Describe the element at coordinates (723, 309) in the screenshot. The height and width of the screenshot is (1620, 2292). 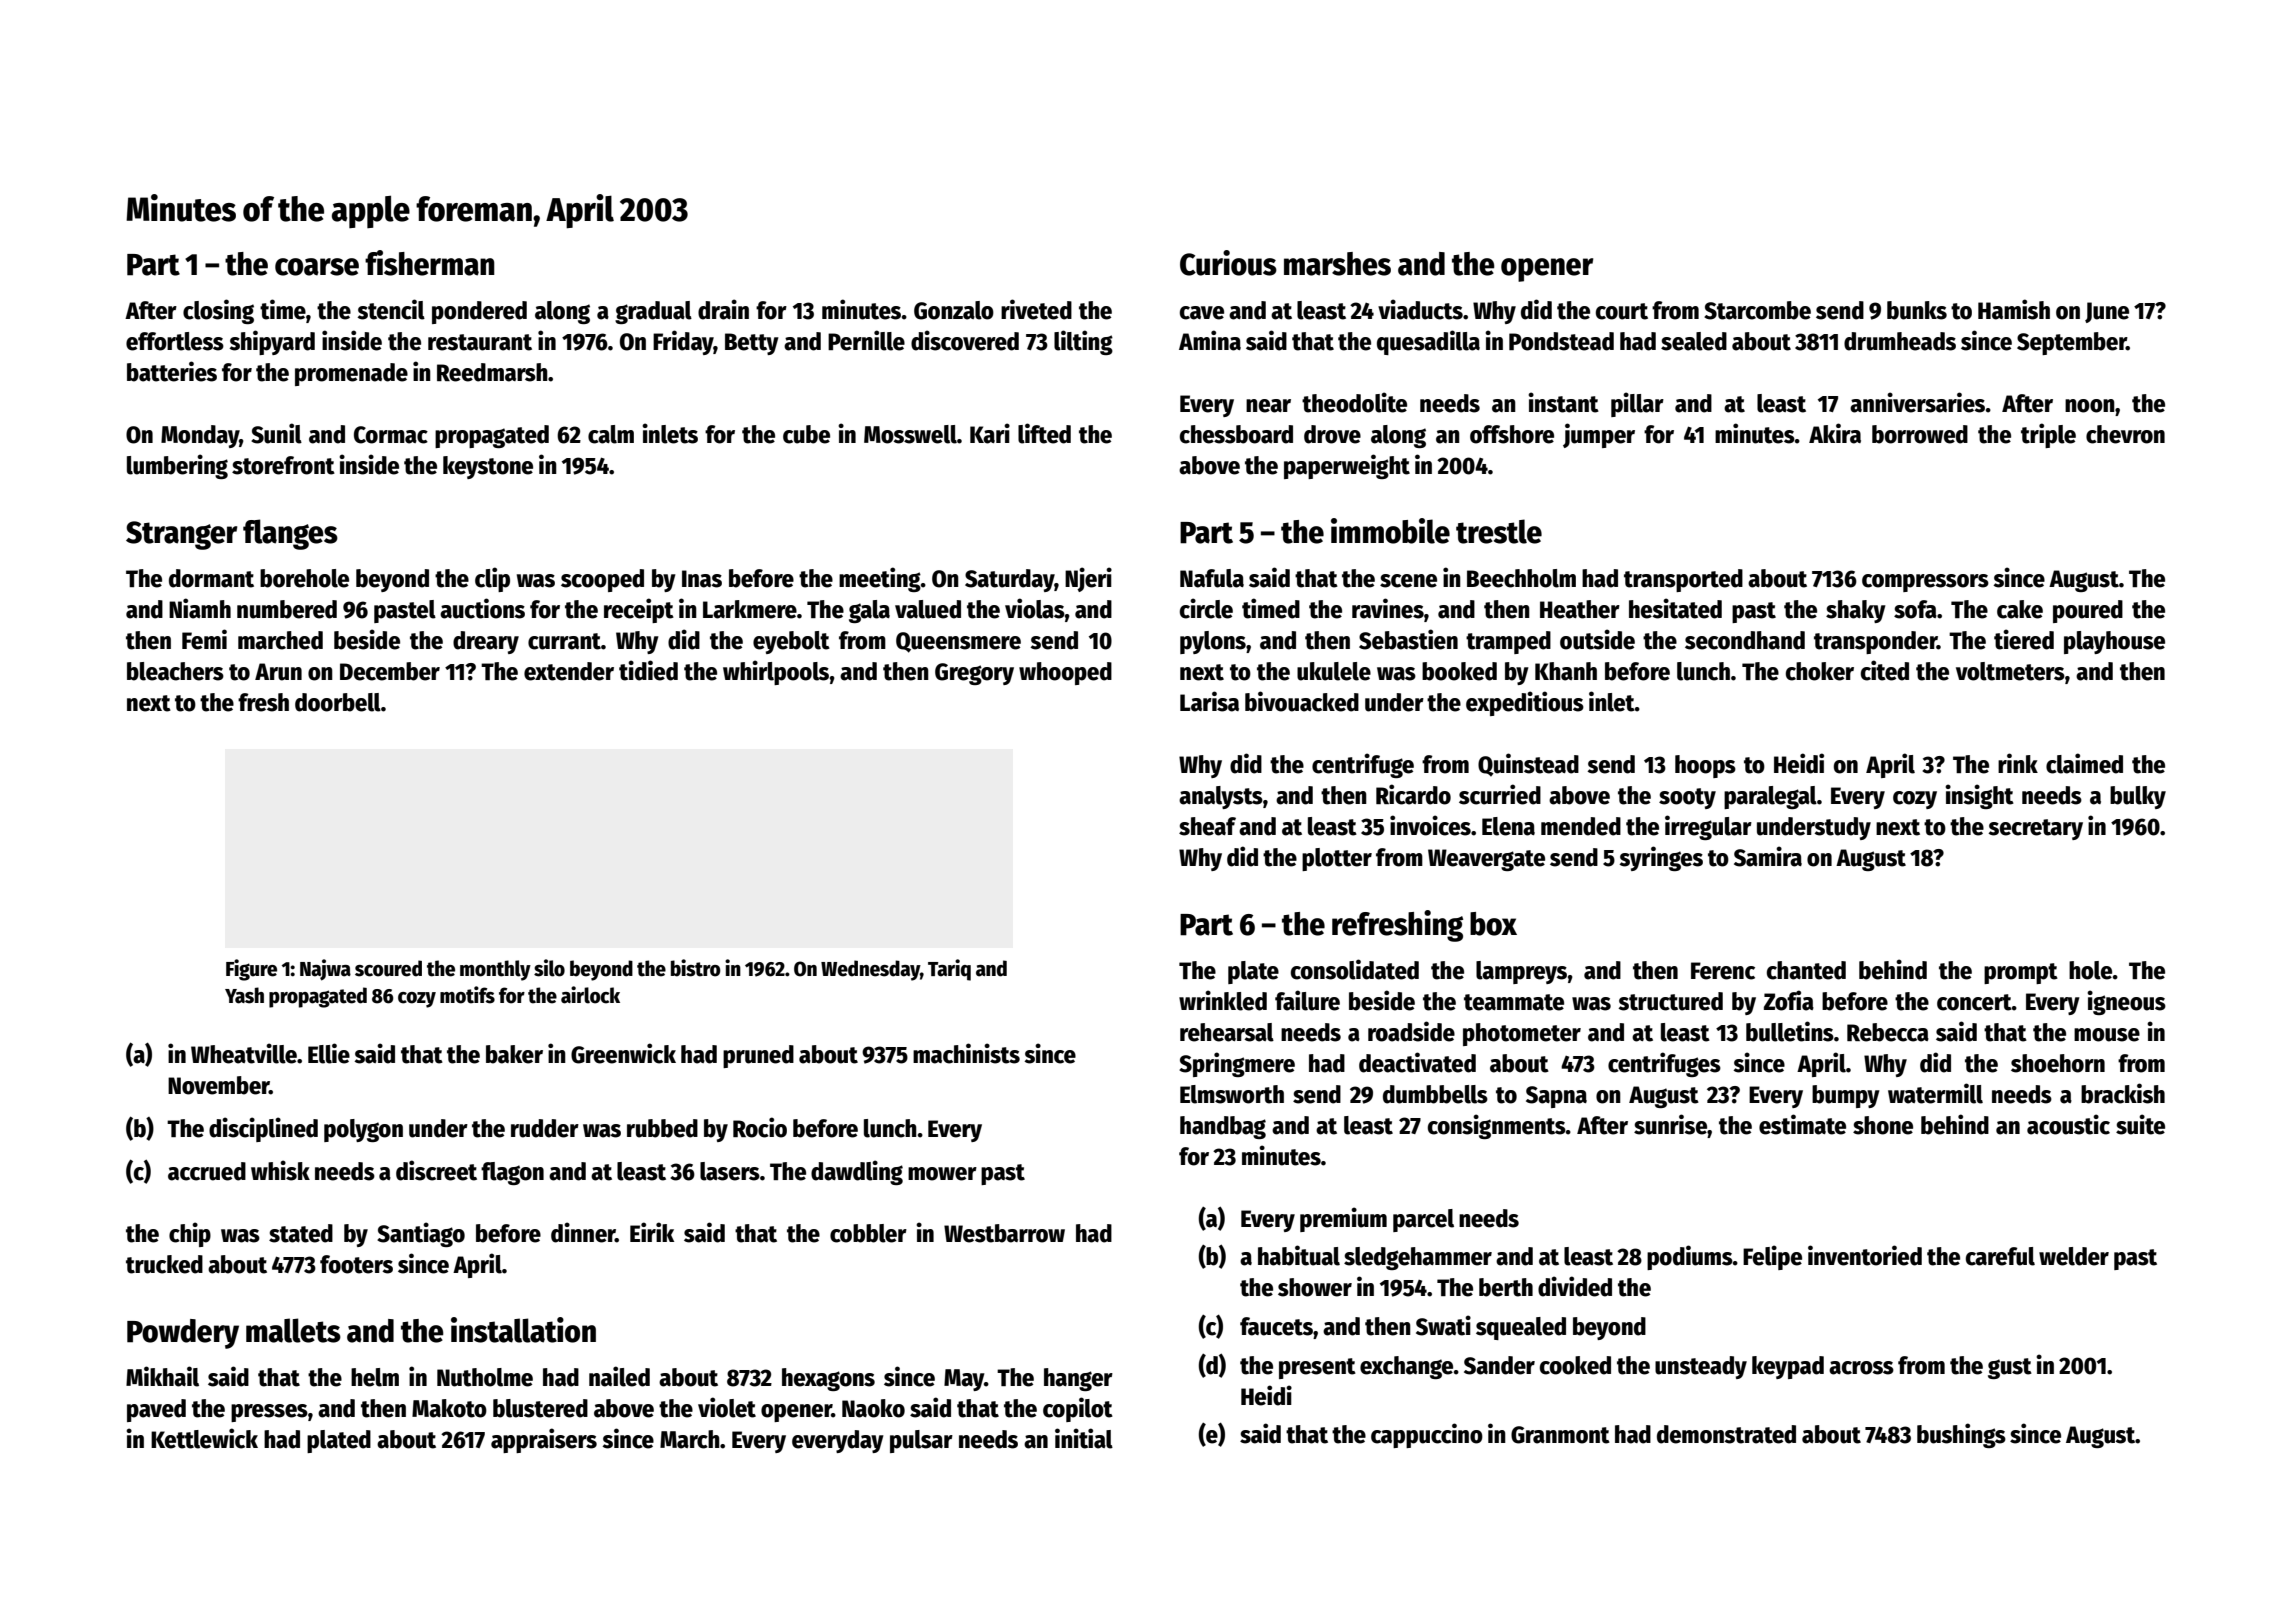
I see `drain` at that location.
